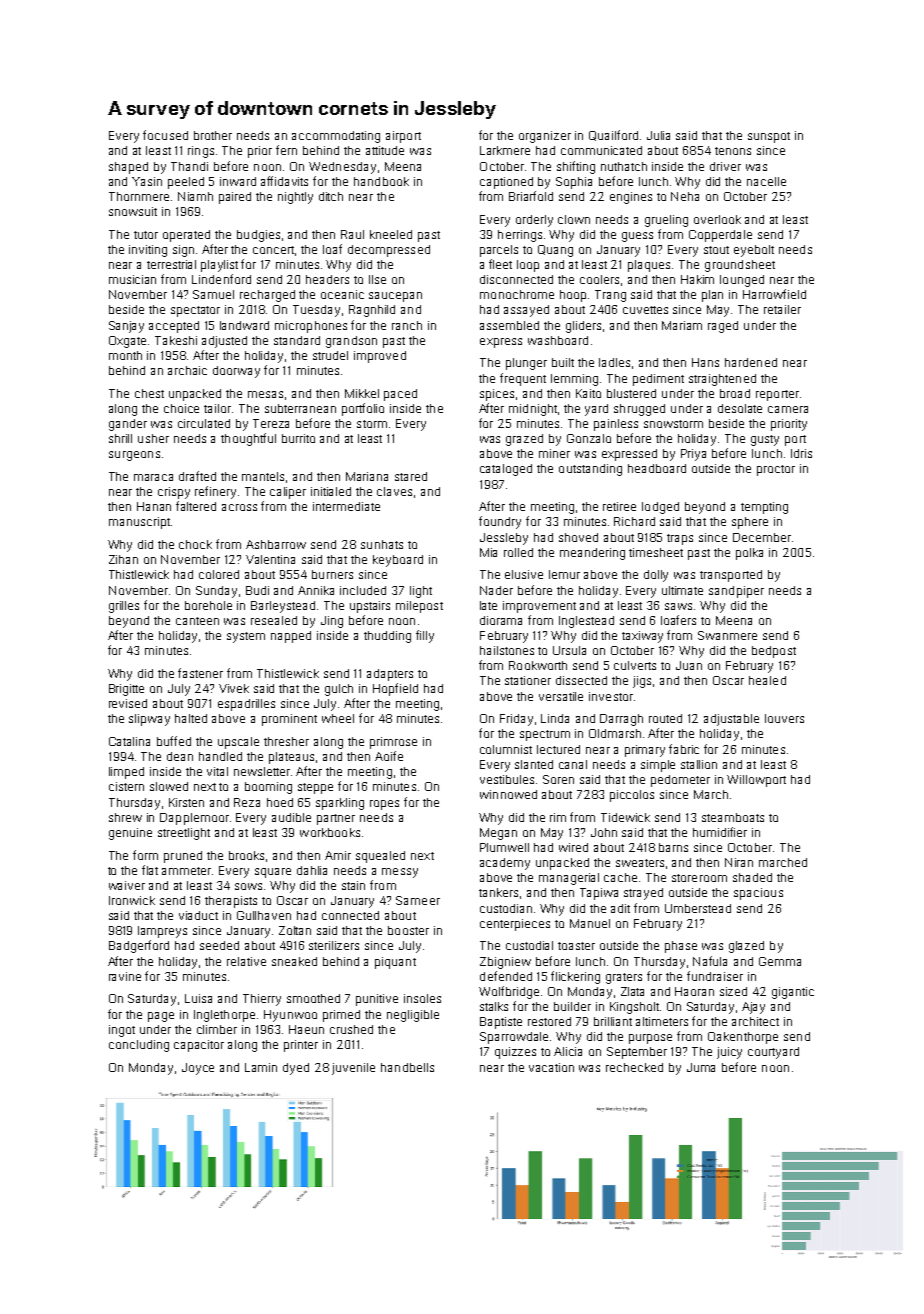 This image has height=1314, width=924. I want to click on vacation, so click(551, 1067).
